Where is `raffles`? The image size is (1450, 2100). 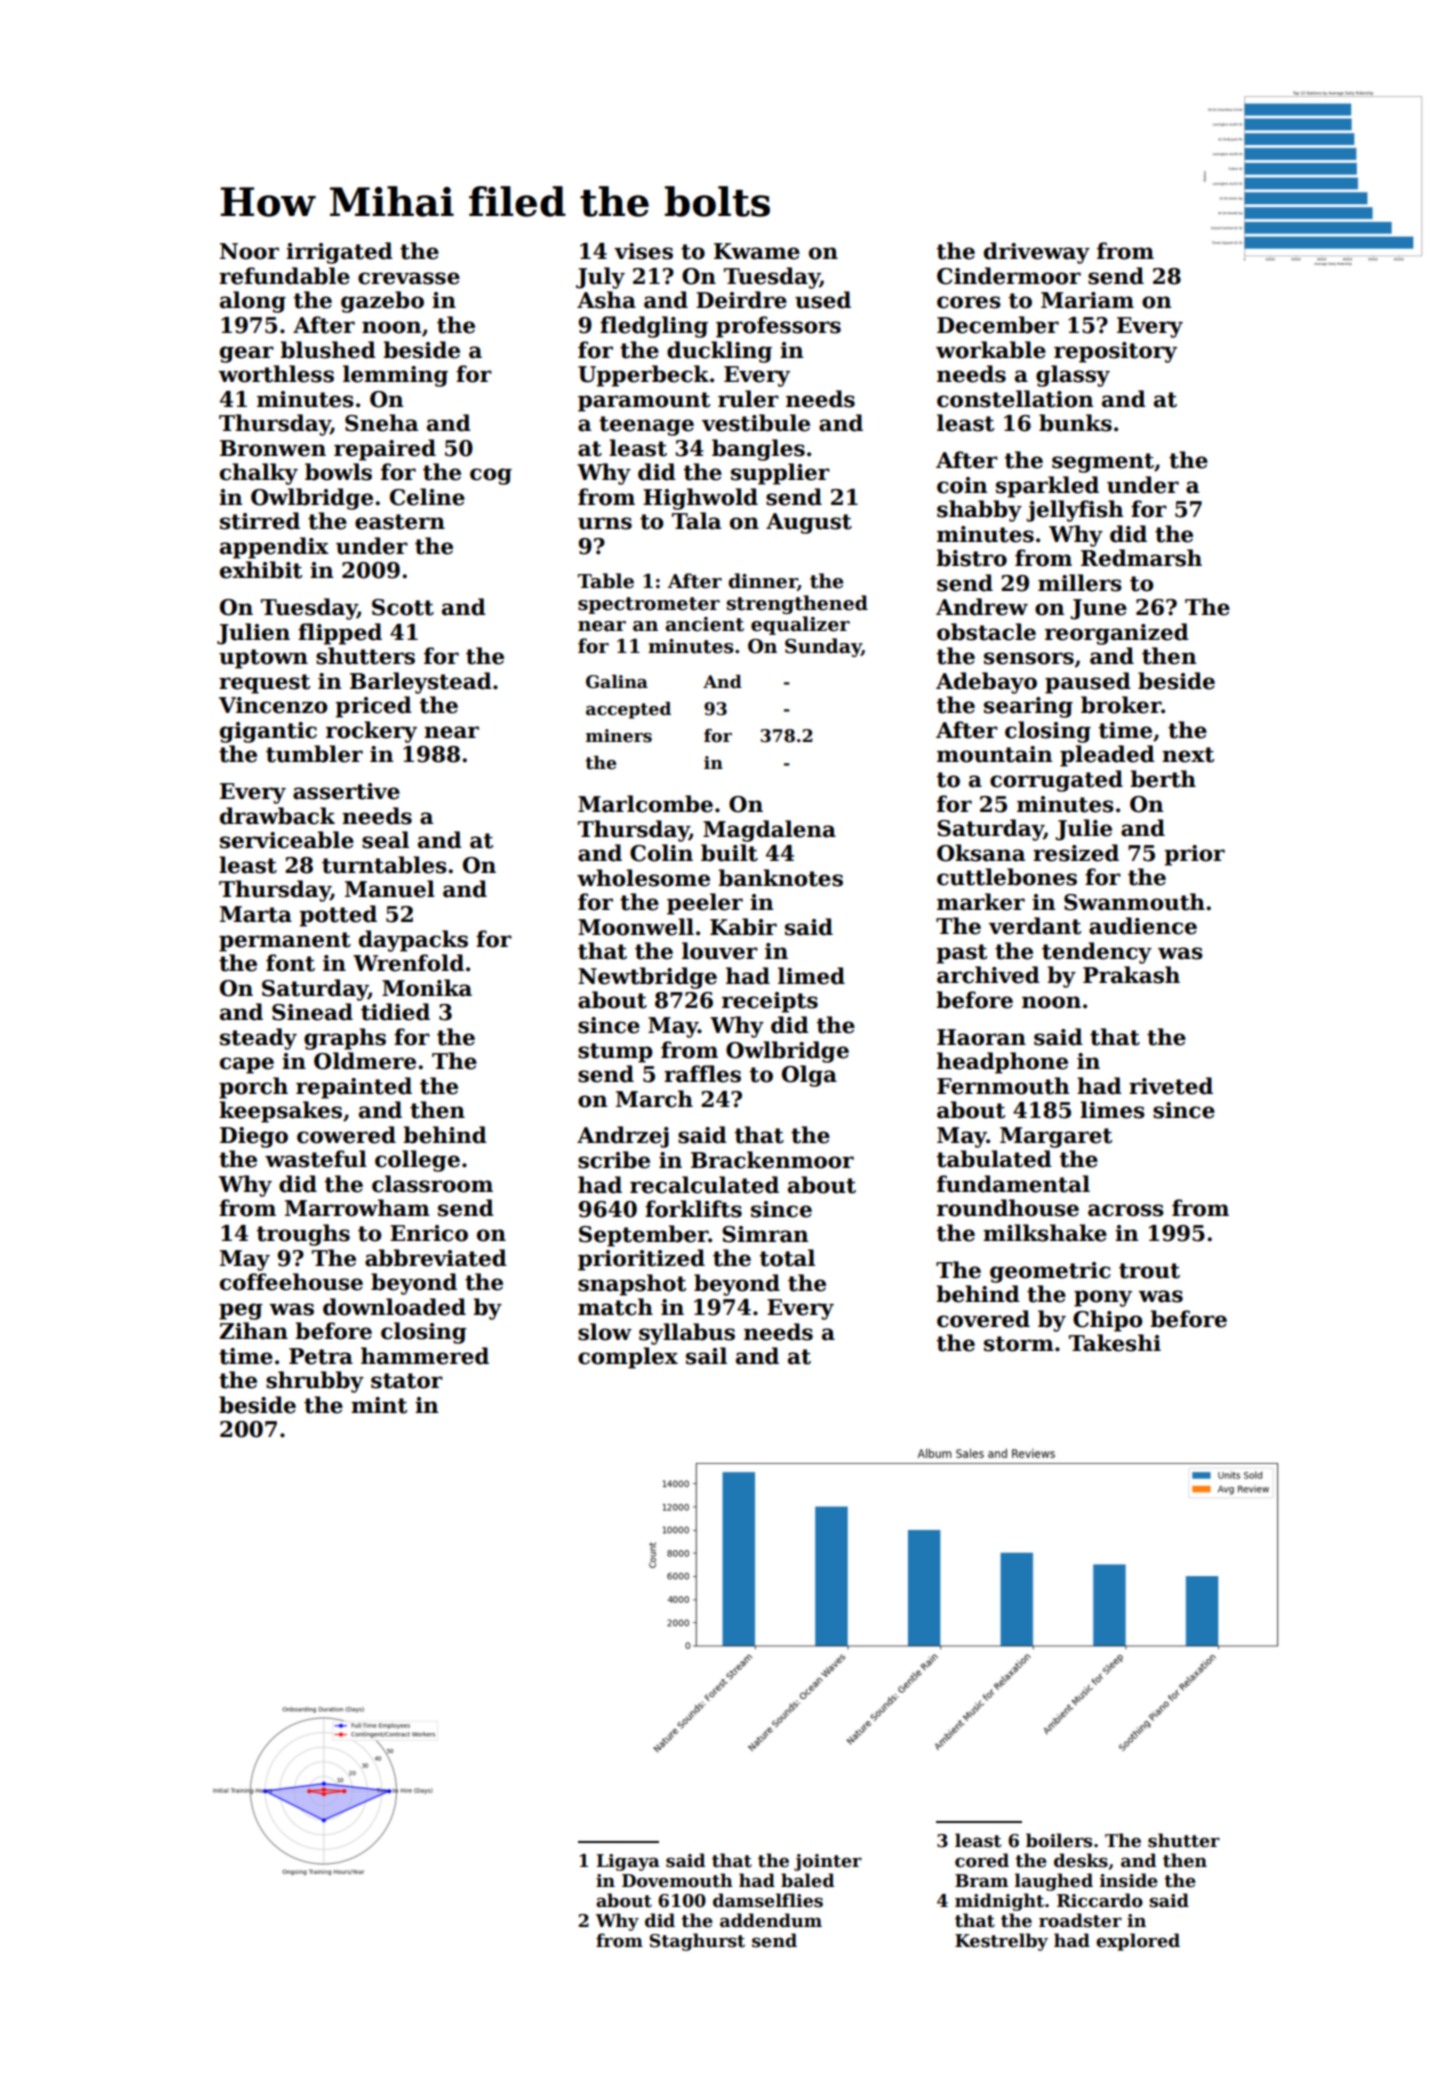
raffles is located at coordinates (702, 1074).
